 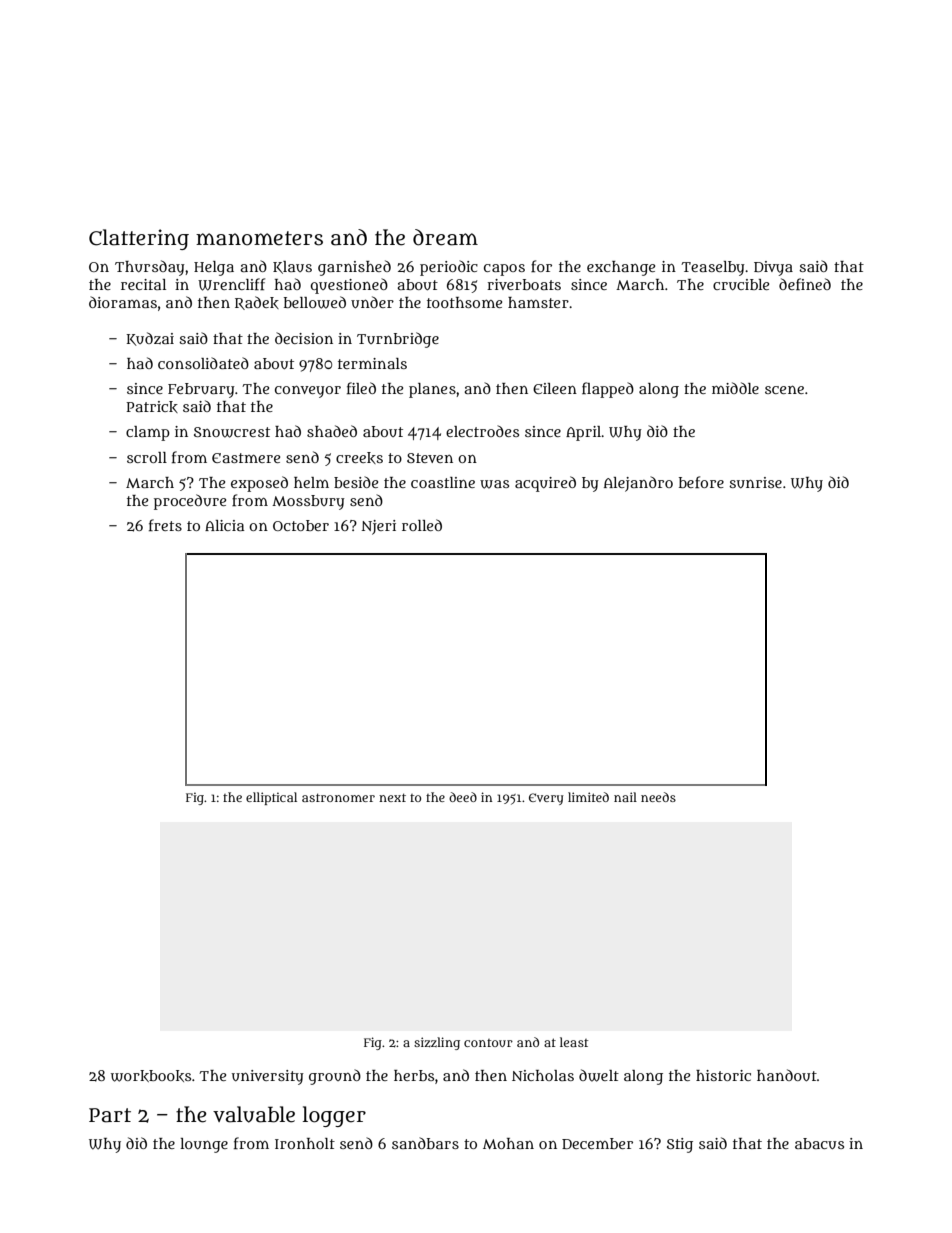 What do you see at coordinates (165, 525) in the screenshot?
I see `frets` at bounding box center [165, 525].
